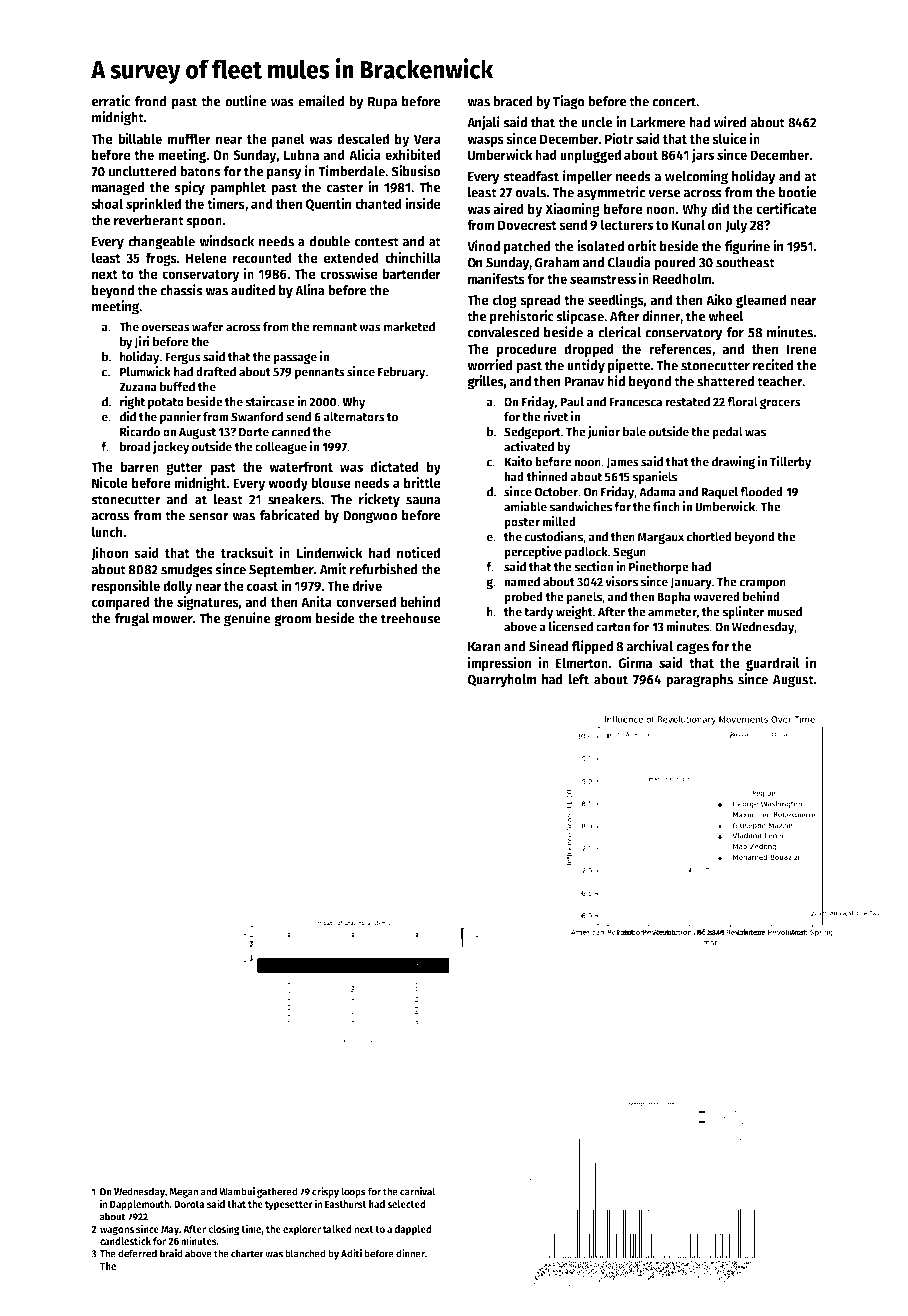 The image size is (908, 1316). Describe the element at coordinates (413, 1230) in the screenshot. I see `dappled` at that location.
